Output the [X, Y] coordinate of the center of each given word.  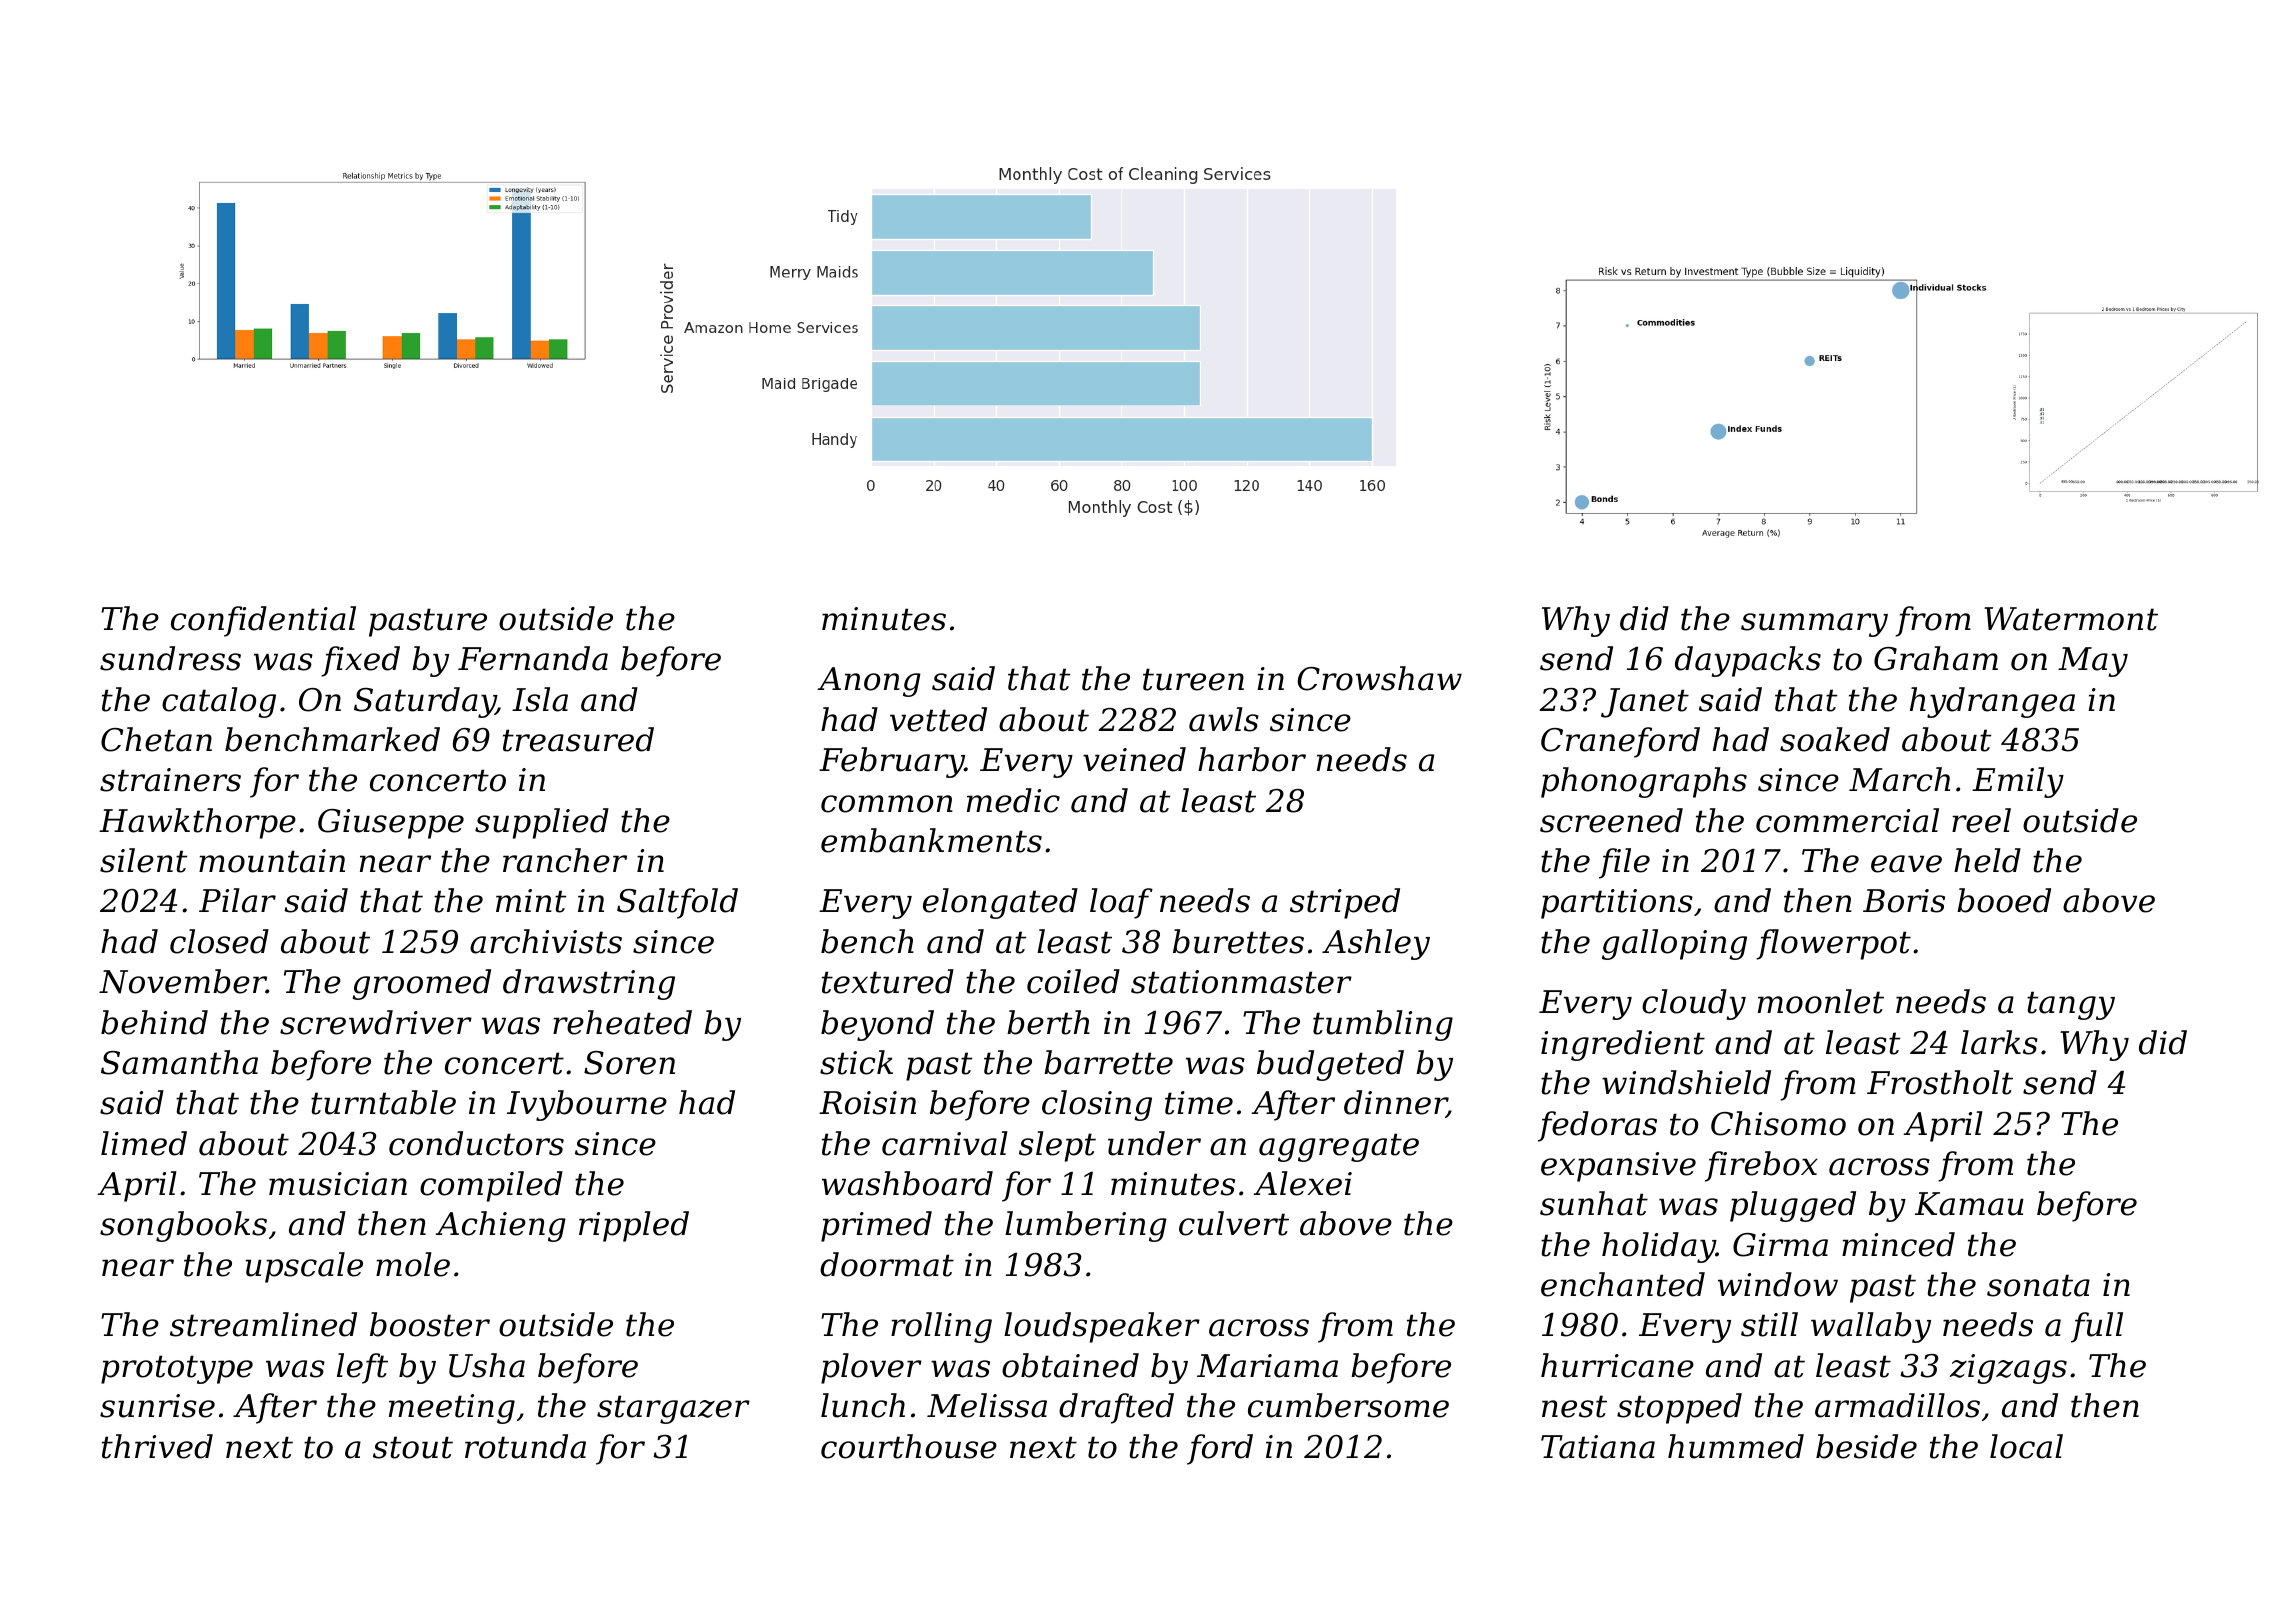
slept [1057, 1146]
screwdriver [376, 1022]
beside [1866, 1446]
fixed [360, 661]
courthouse [909, 1446]
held [1987, 860]
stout [413, 1447]
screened [1611, 820]
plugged [1793, 1206]
